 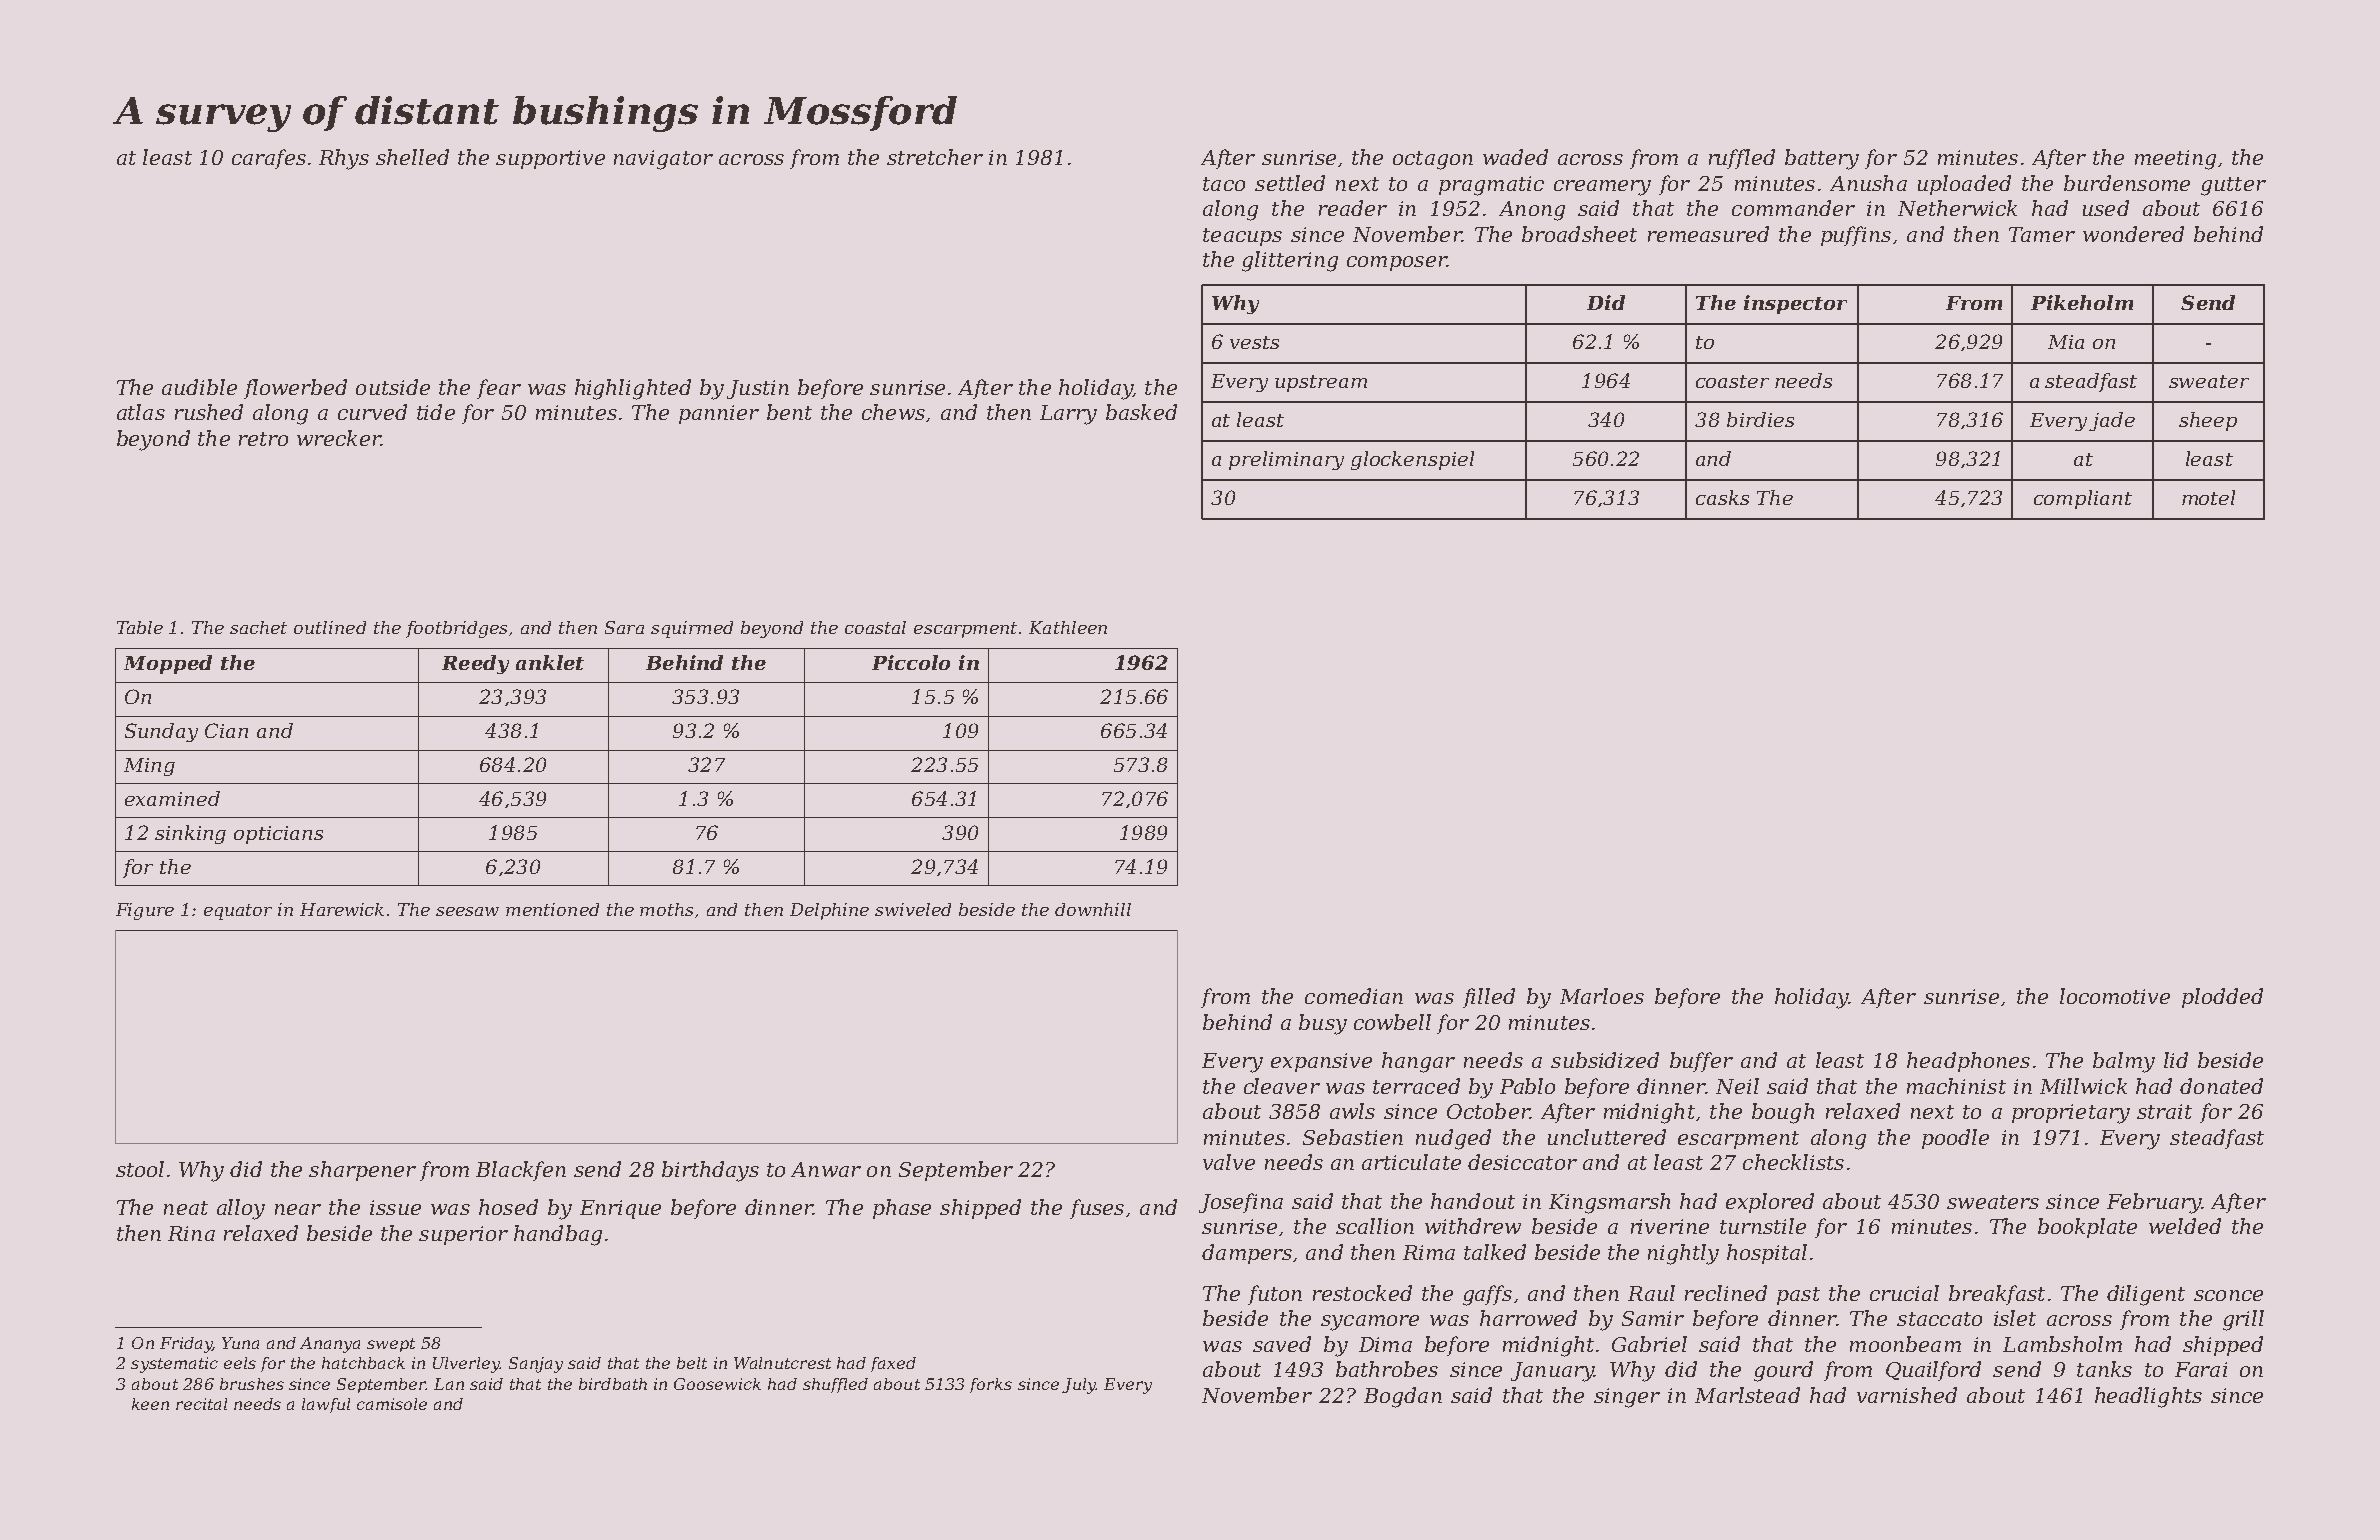 I want to click on Bogdan, so click(x=1403, y=1397).
